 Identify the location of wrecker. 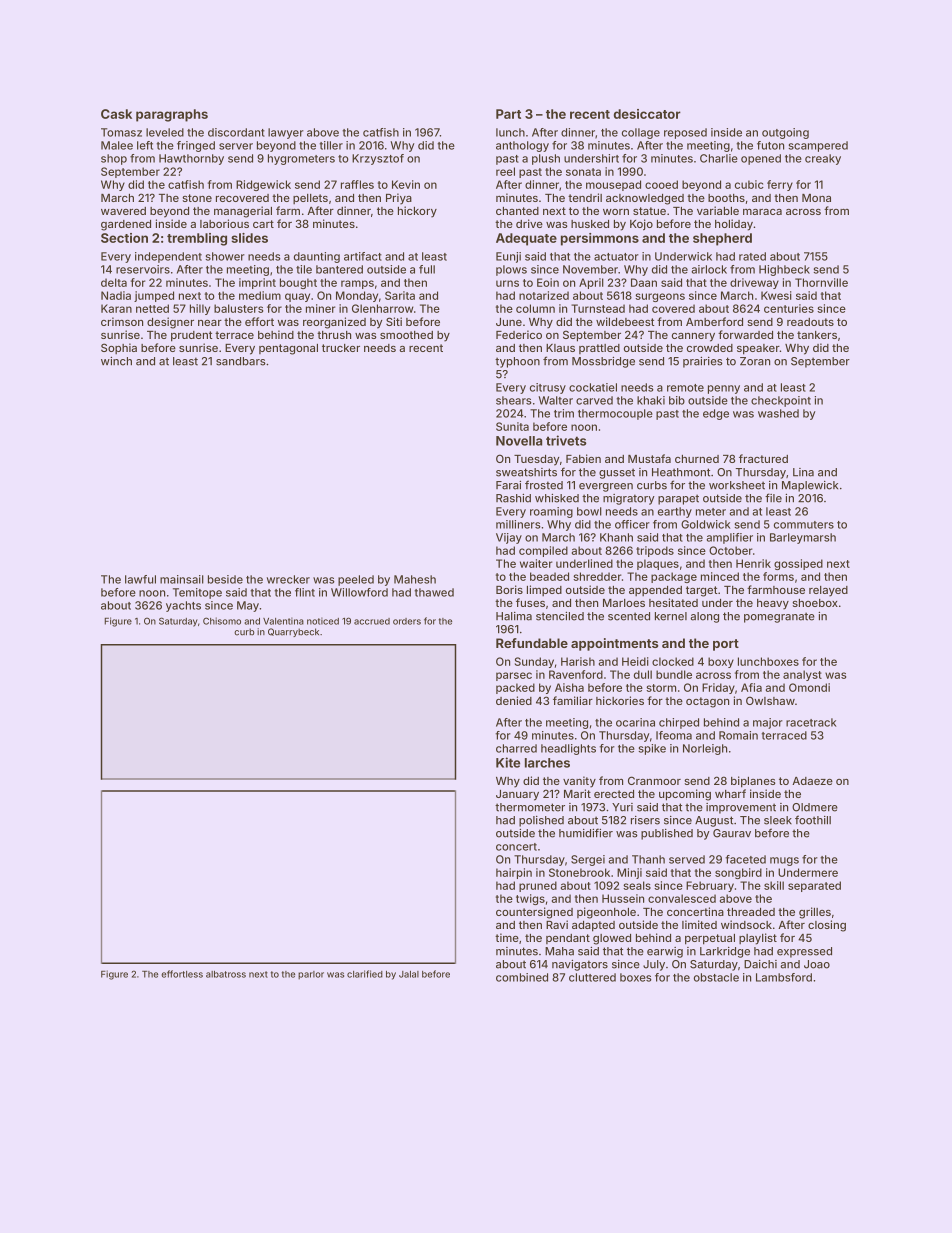
(288, 579).
